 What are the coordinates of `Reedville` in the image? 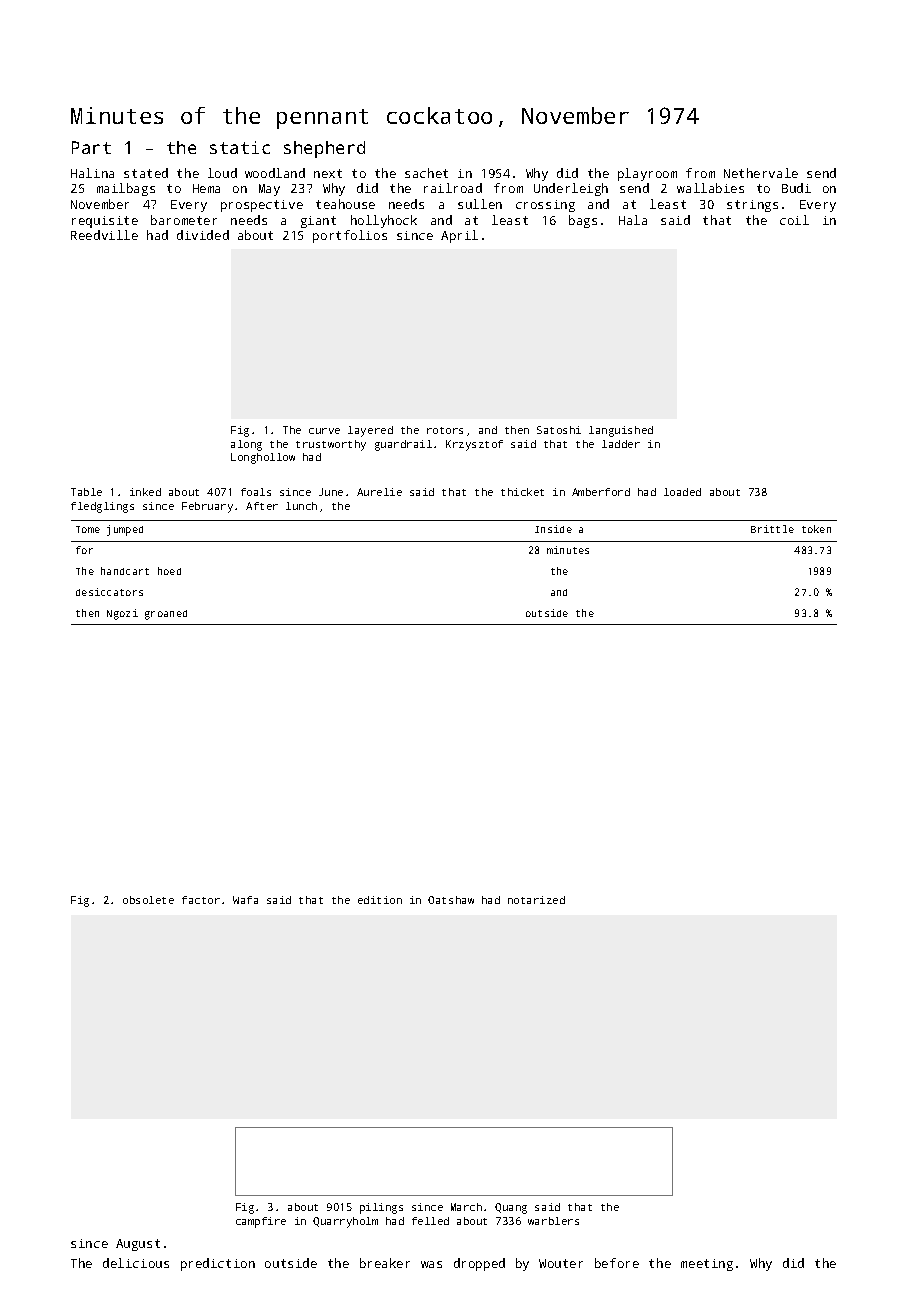 It's located at (104, 235).
